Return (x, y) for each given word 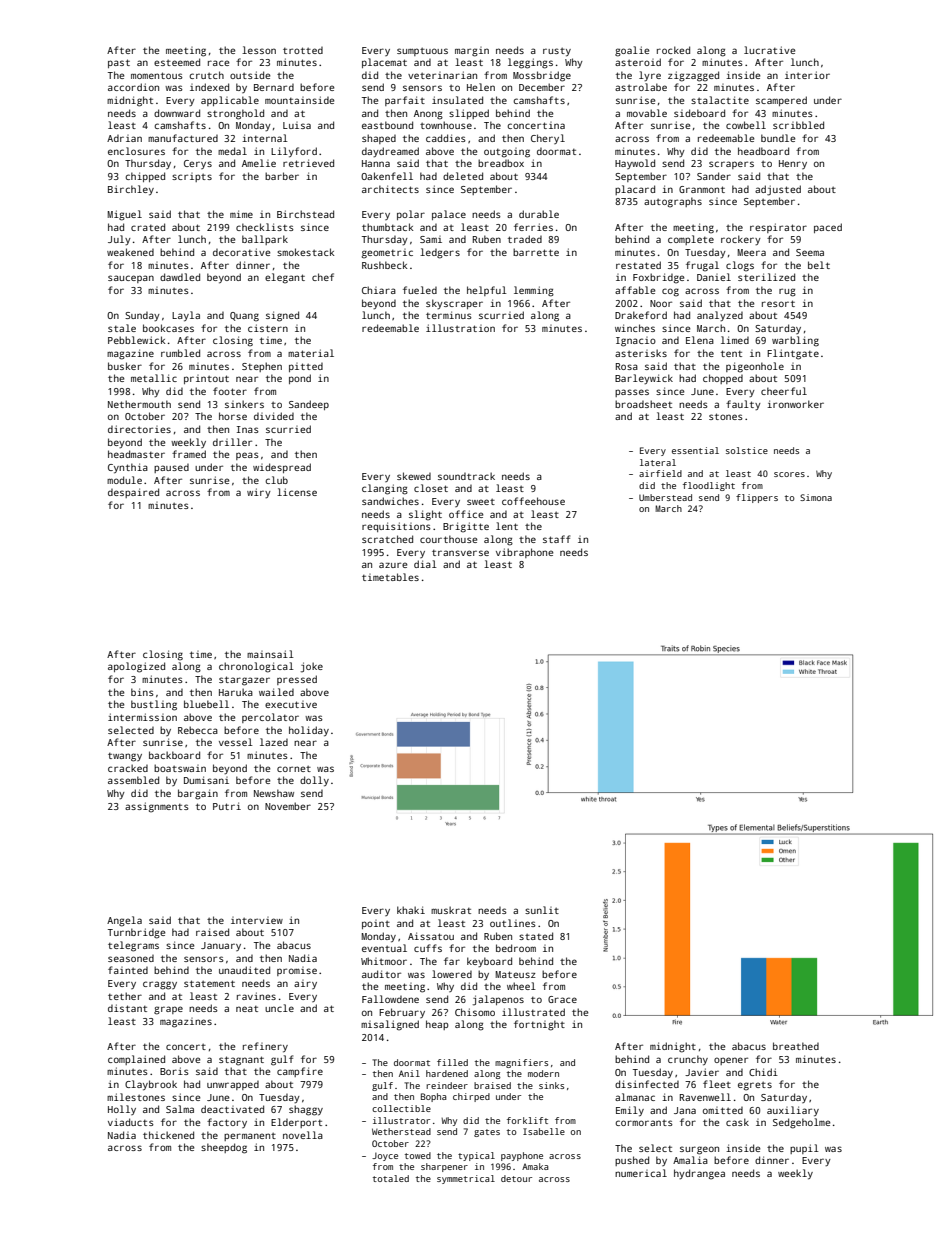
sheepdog (224, 1148)
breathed (796, 1046)
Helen (481, 87)
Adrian (124, 138)
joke (312, 667)
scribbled (798, 125)
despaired (133, 493)
